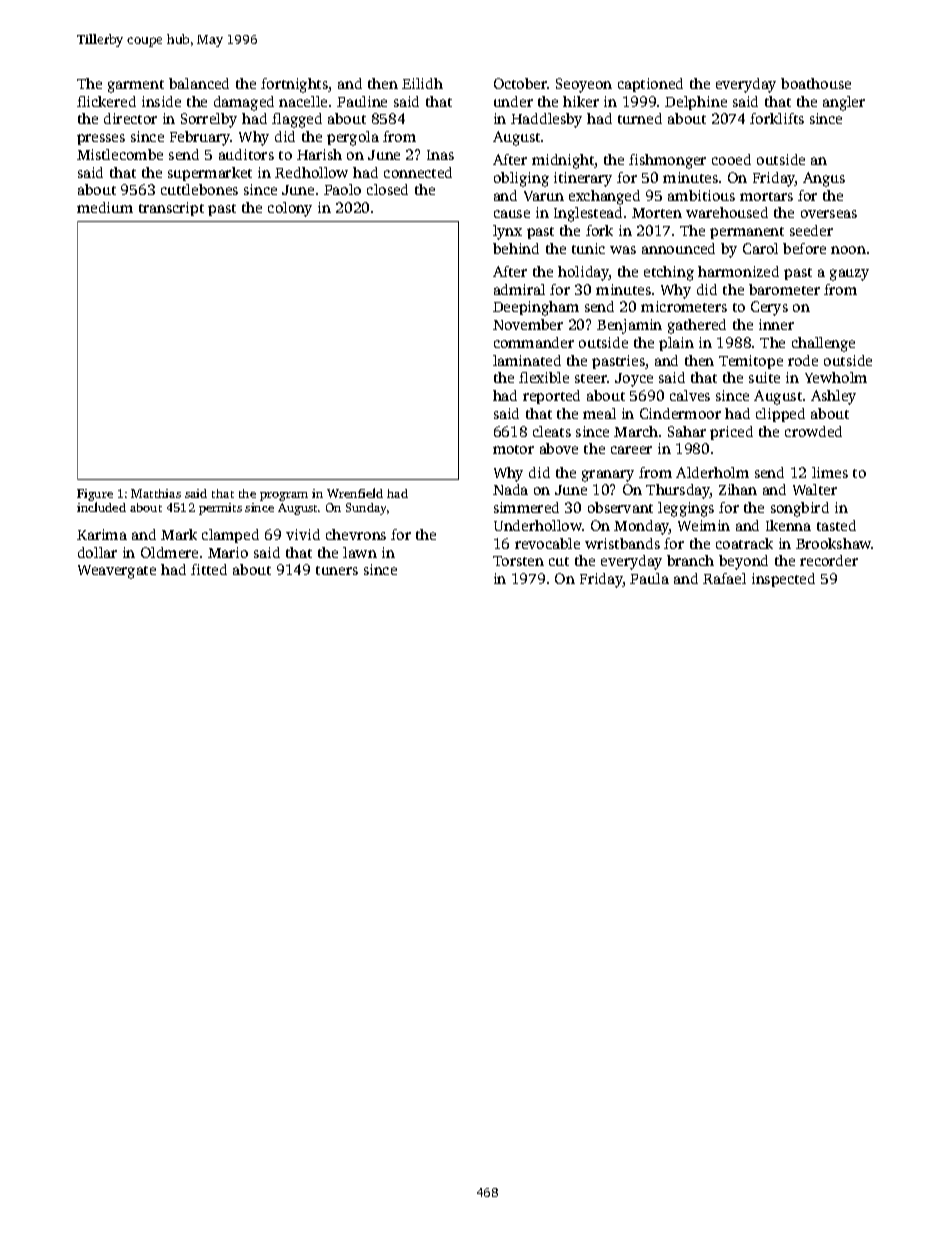  Describe the element at coordinates (518, 561) in the screenshot. I see `Torsten` at that location.
